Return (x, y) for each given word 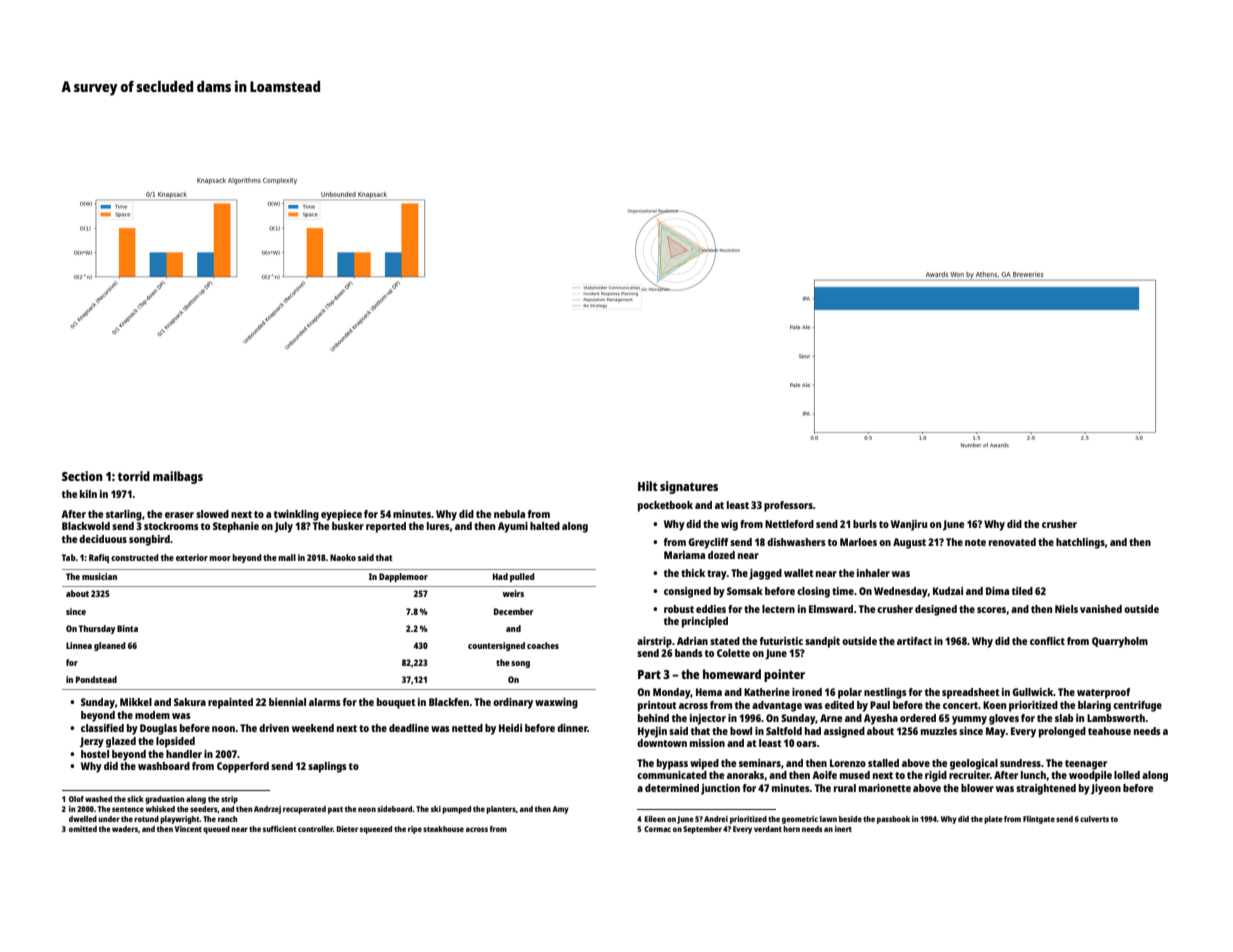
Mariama (684, 555)
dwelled (83, 819)
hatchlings (1080, 543)
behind (653, 718)
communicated (672, 775)
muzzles (939, 731)
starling (124, 515)
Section (82, 476)
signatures (689, 487)
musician (99, 576)
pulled (522, 577)
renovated (1012, 542)
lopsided (175, 742)
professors (788, 506)
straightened (1046, 789)
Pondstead (96, 679)
